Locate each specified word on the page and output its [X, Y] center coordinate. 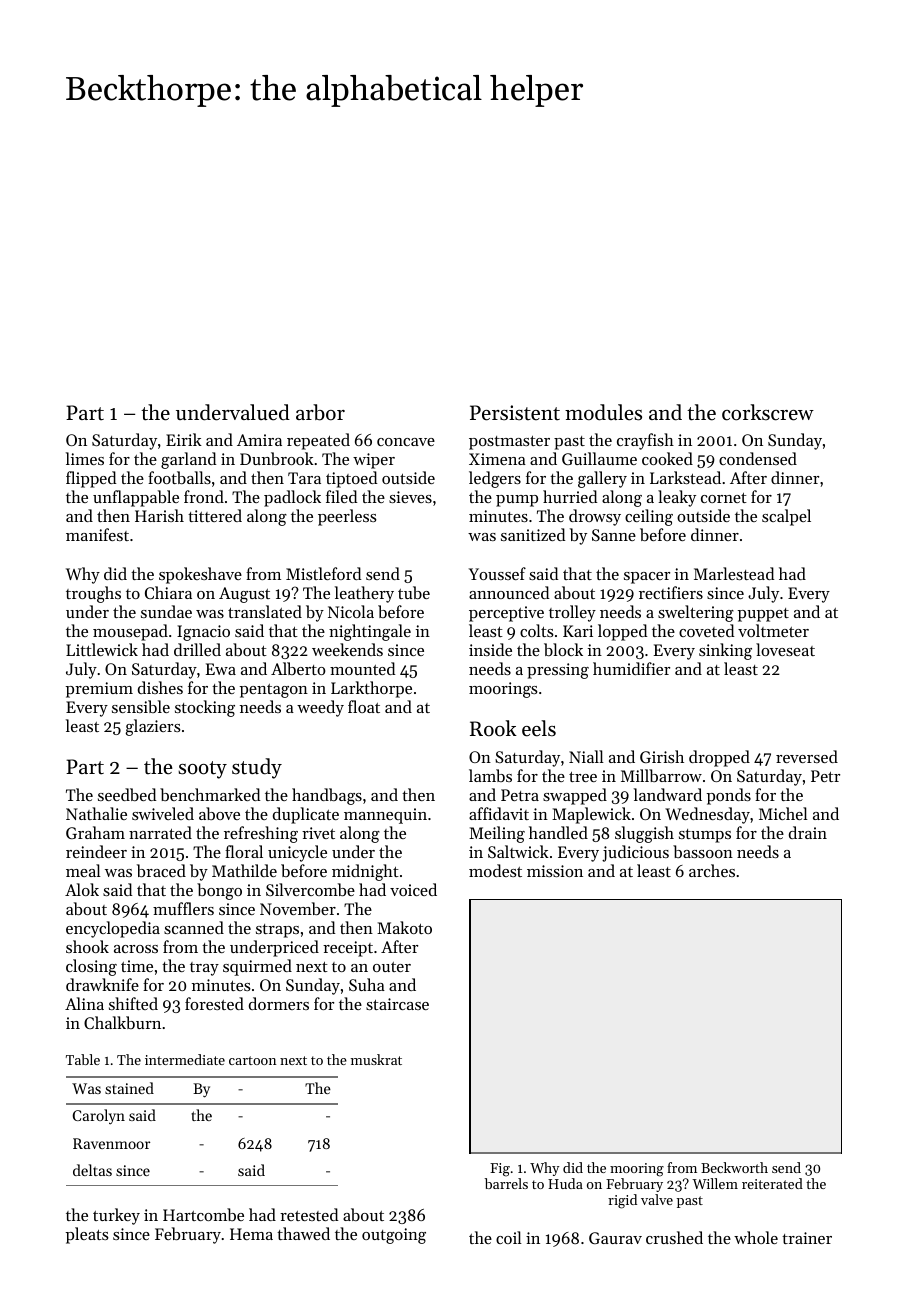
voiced [413, 889]
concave [406, 442]
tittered [215, 515]
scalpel [786, 517]
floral [244, 851]
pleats [87, 1235]
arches [712, 870]
